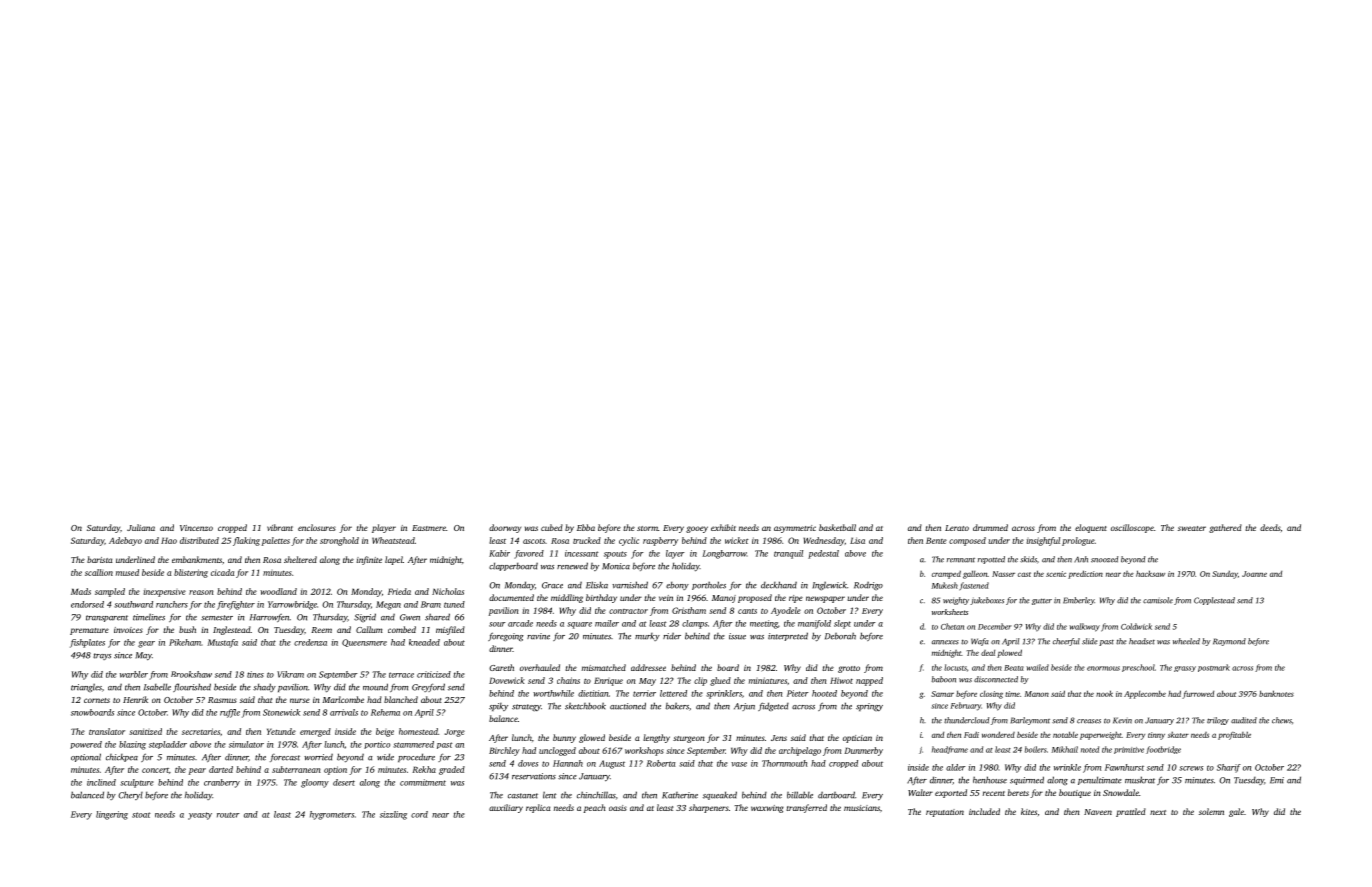  Describe the element at coordinates (130, 795) in the screenshot. I see `Cheryl` at that location.
